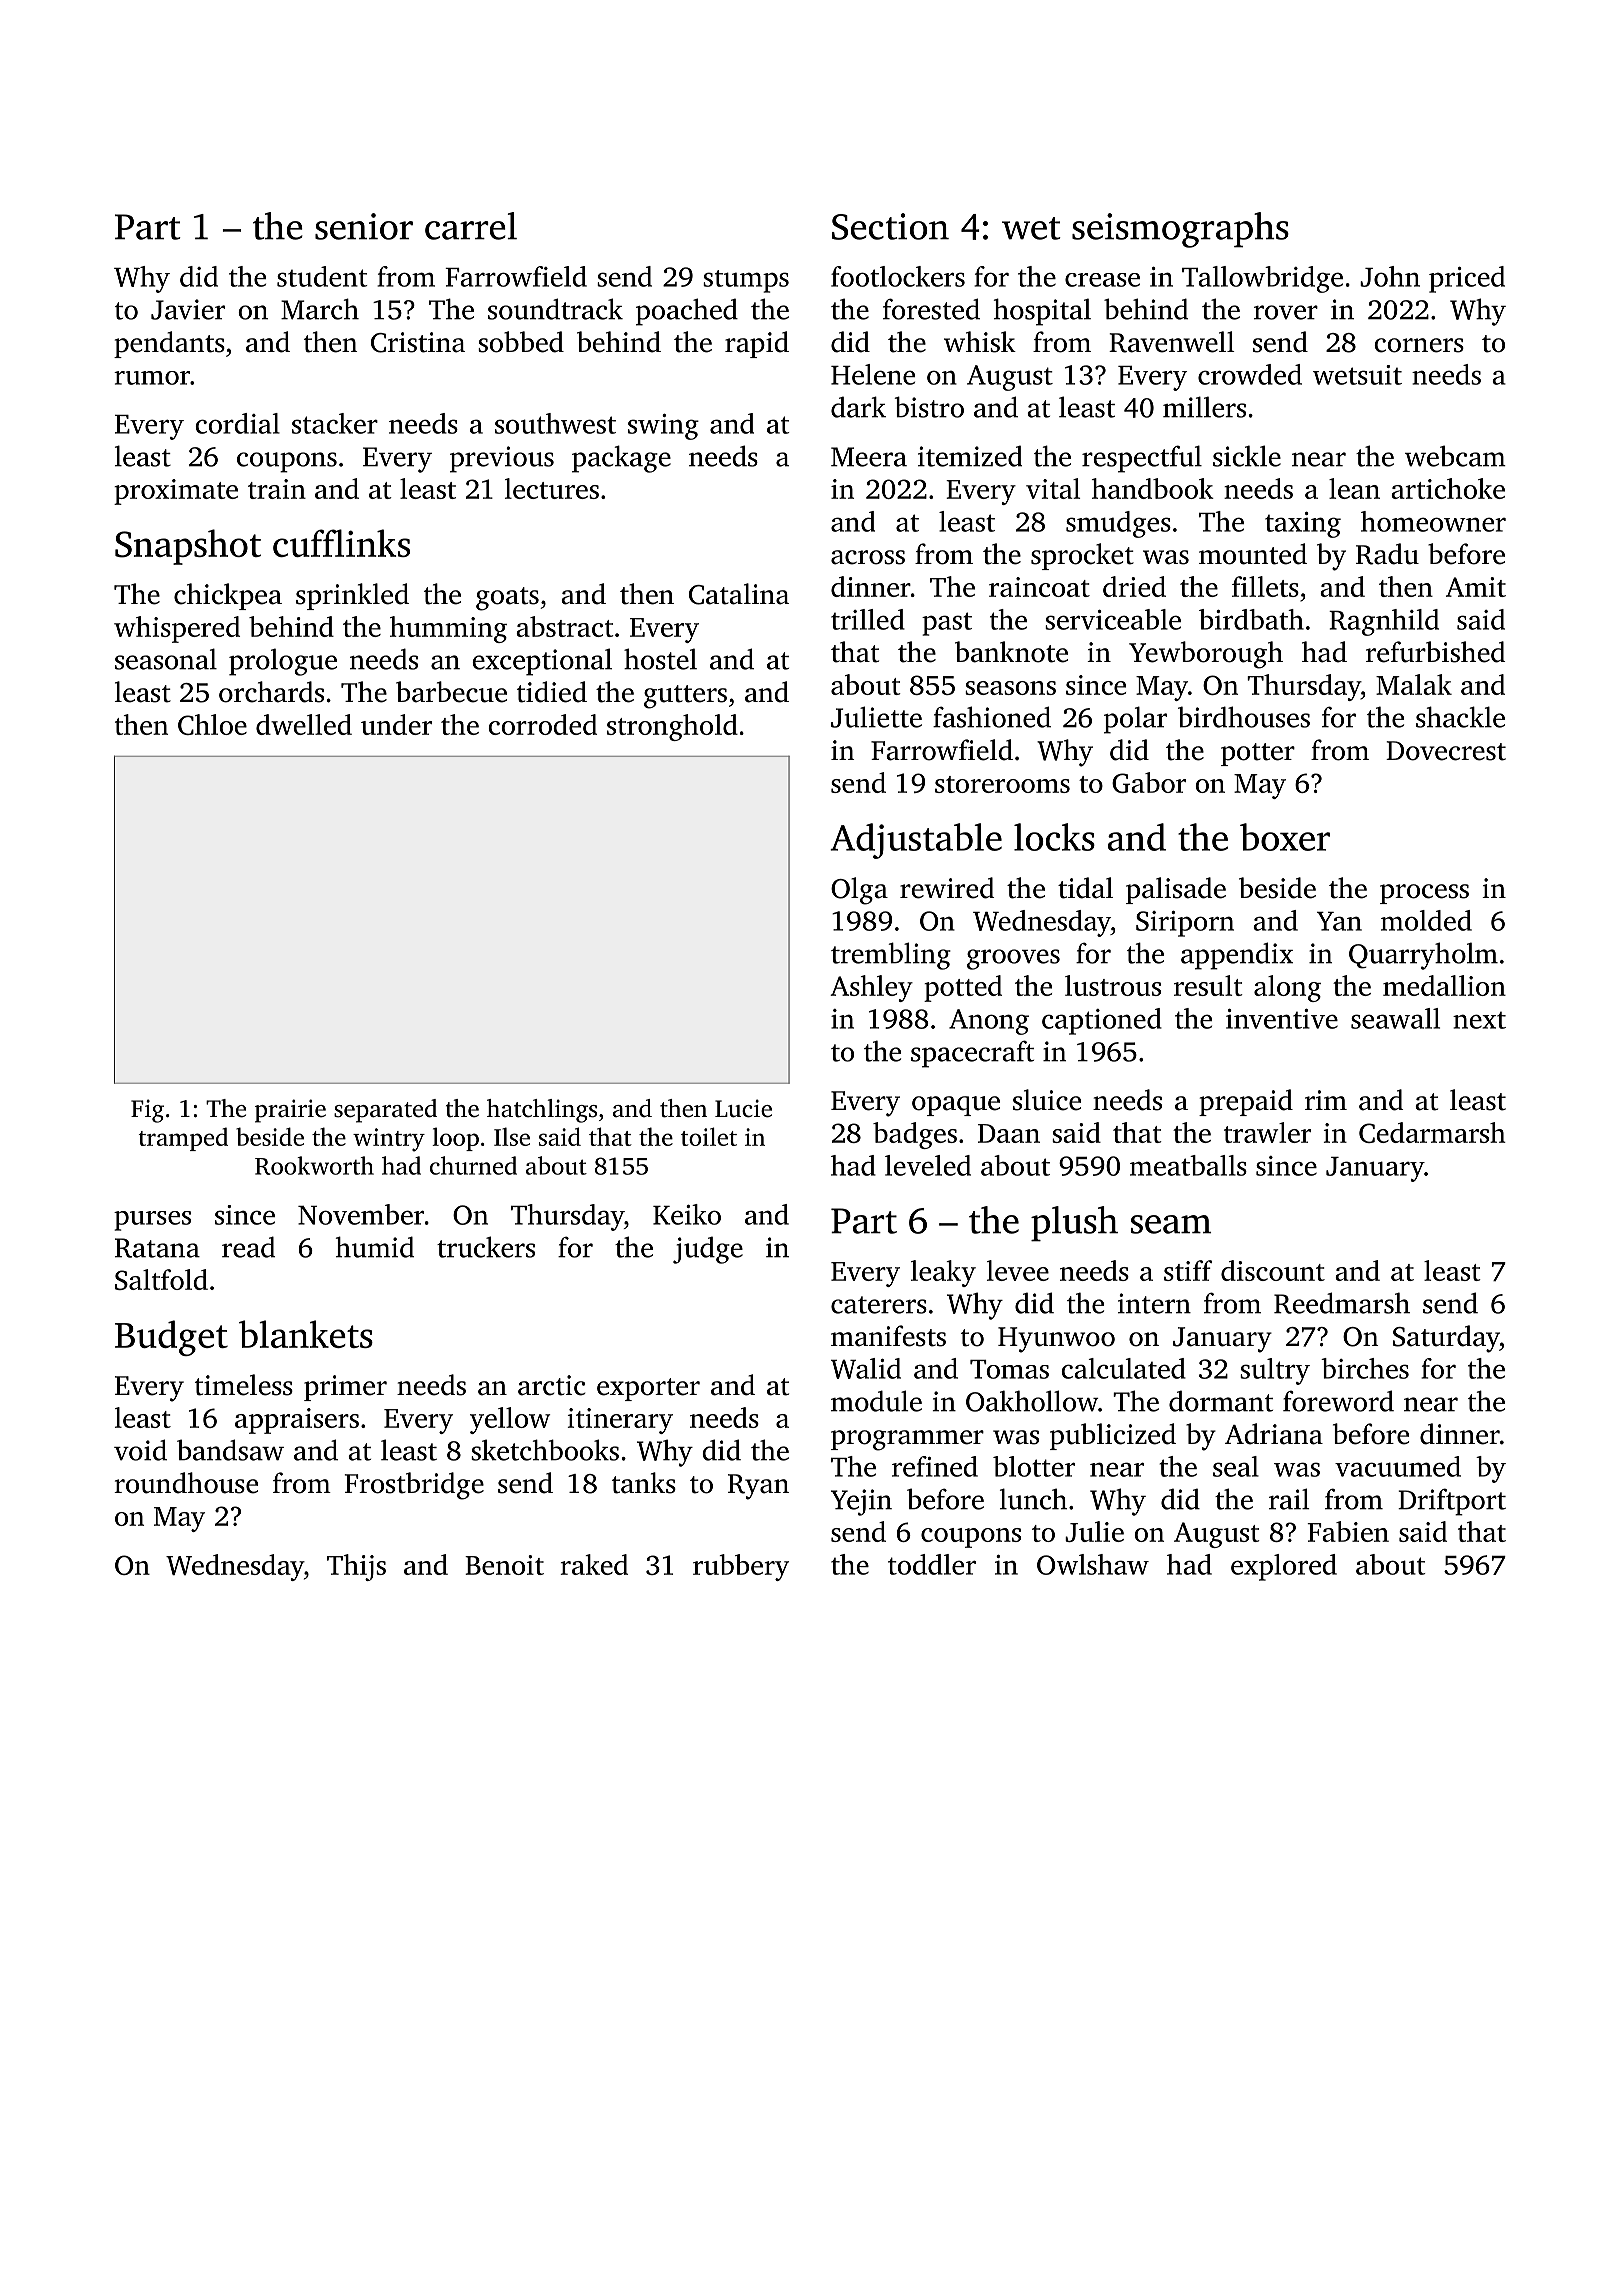 This image has height=2292, width=1620. What do you see at coordinates (451, 692) in the image?
I see `barbecue` at bounding box center [451, 692].
